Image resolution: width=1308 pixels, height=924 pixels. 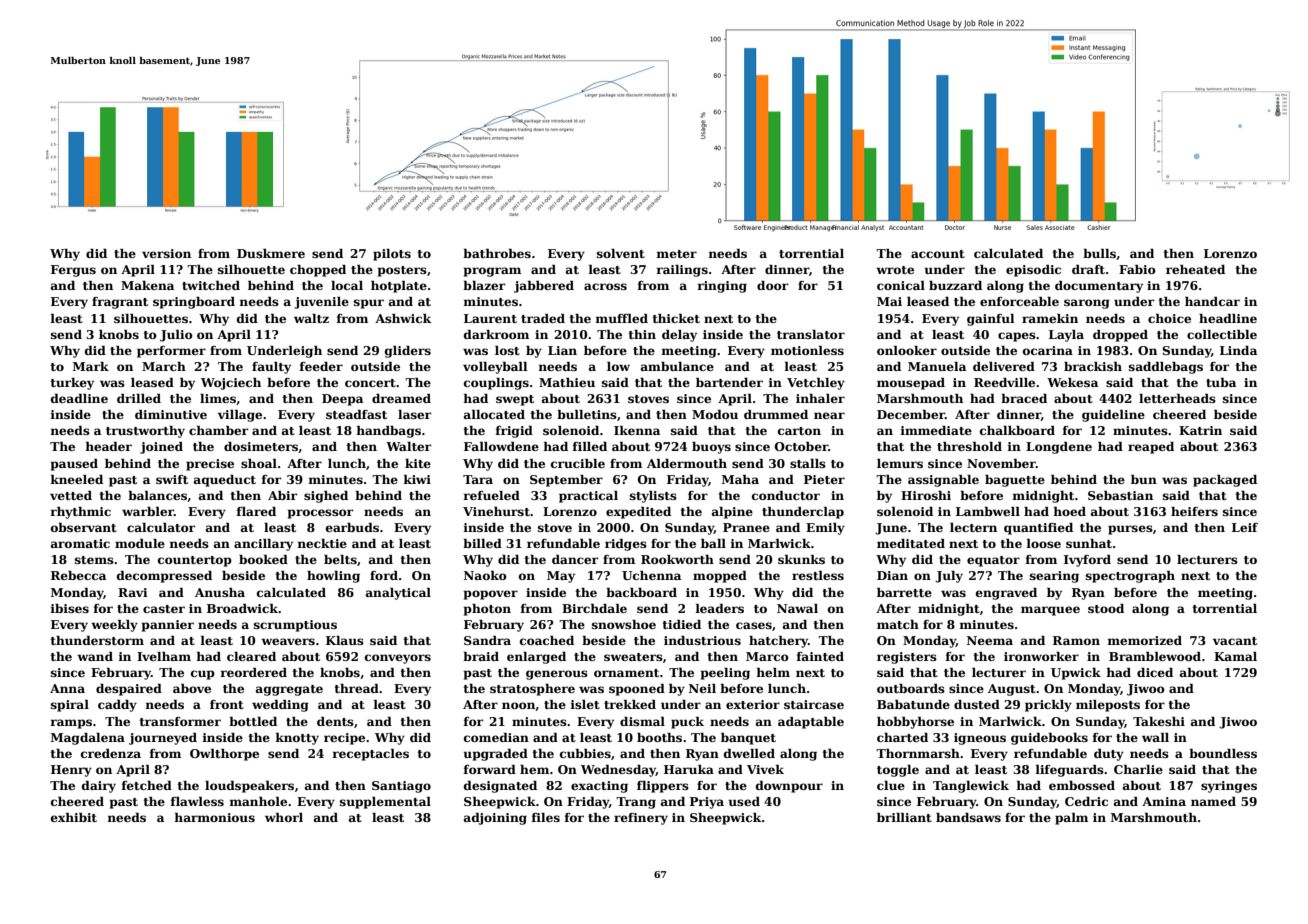 What do you see at coordinates (76, 479) in the screenshot?
I see `kneeled` at bounding box center [76, 479].
